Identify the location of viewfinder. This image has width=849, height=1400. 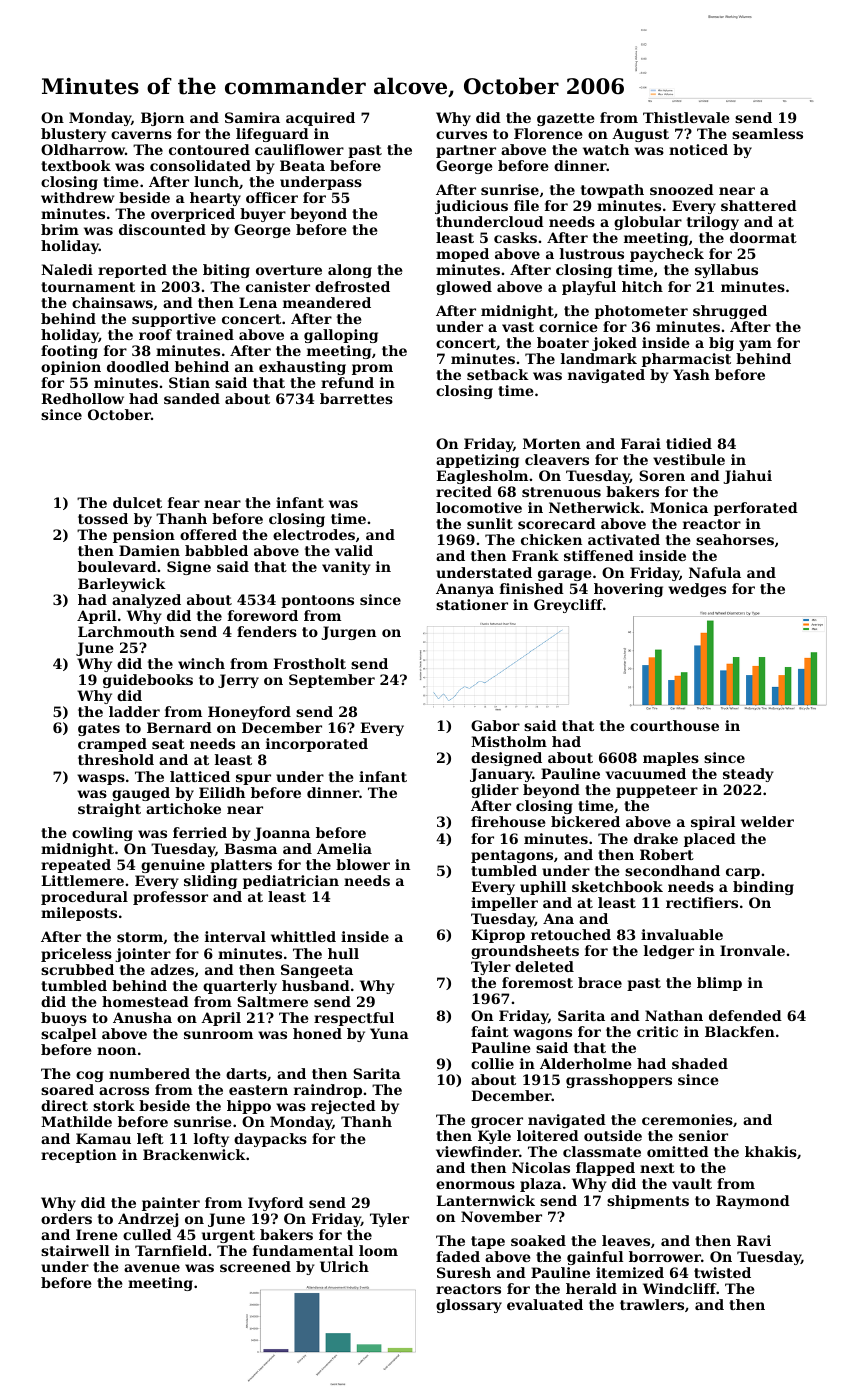
(477, 1151).
